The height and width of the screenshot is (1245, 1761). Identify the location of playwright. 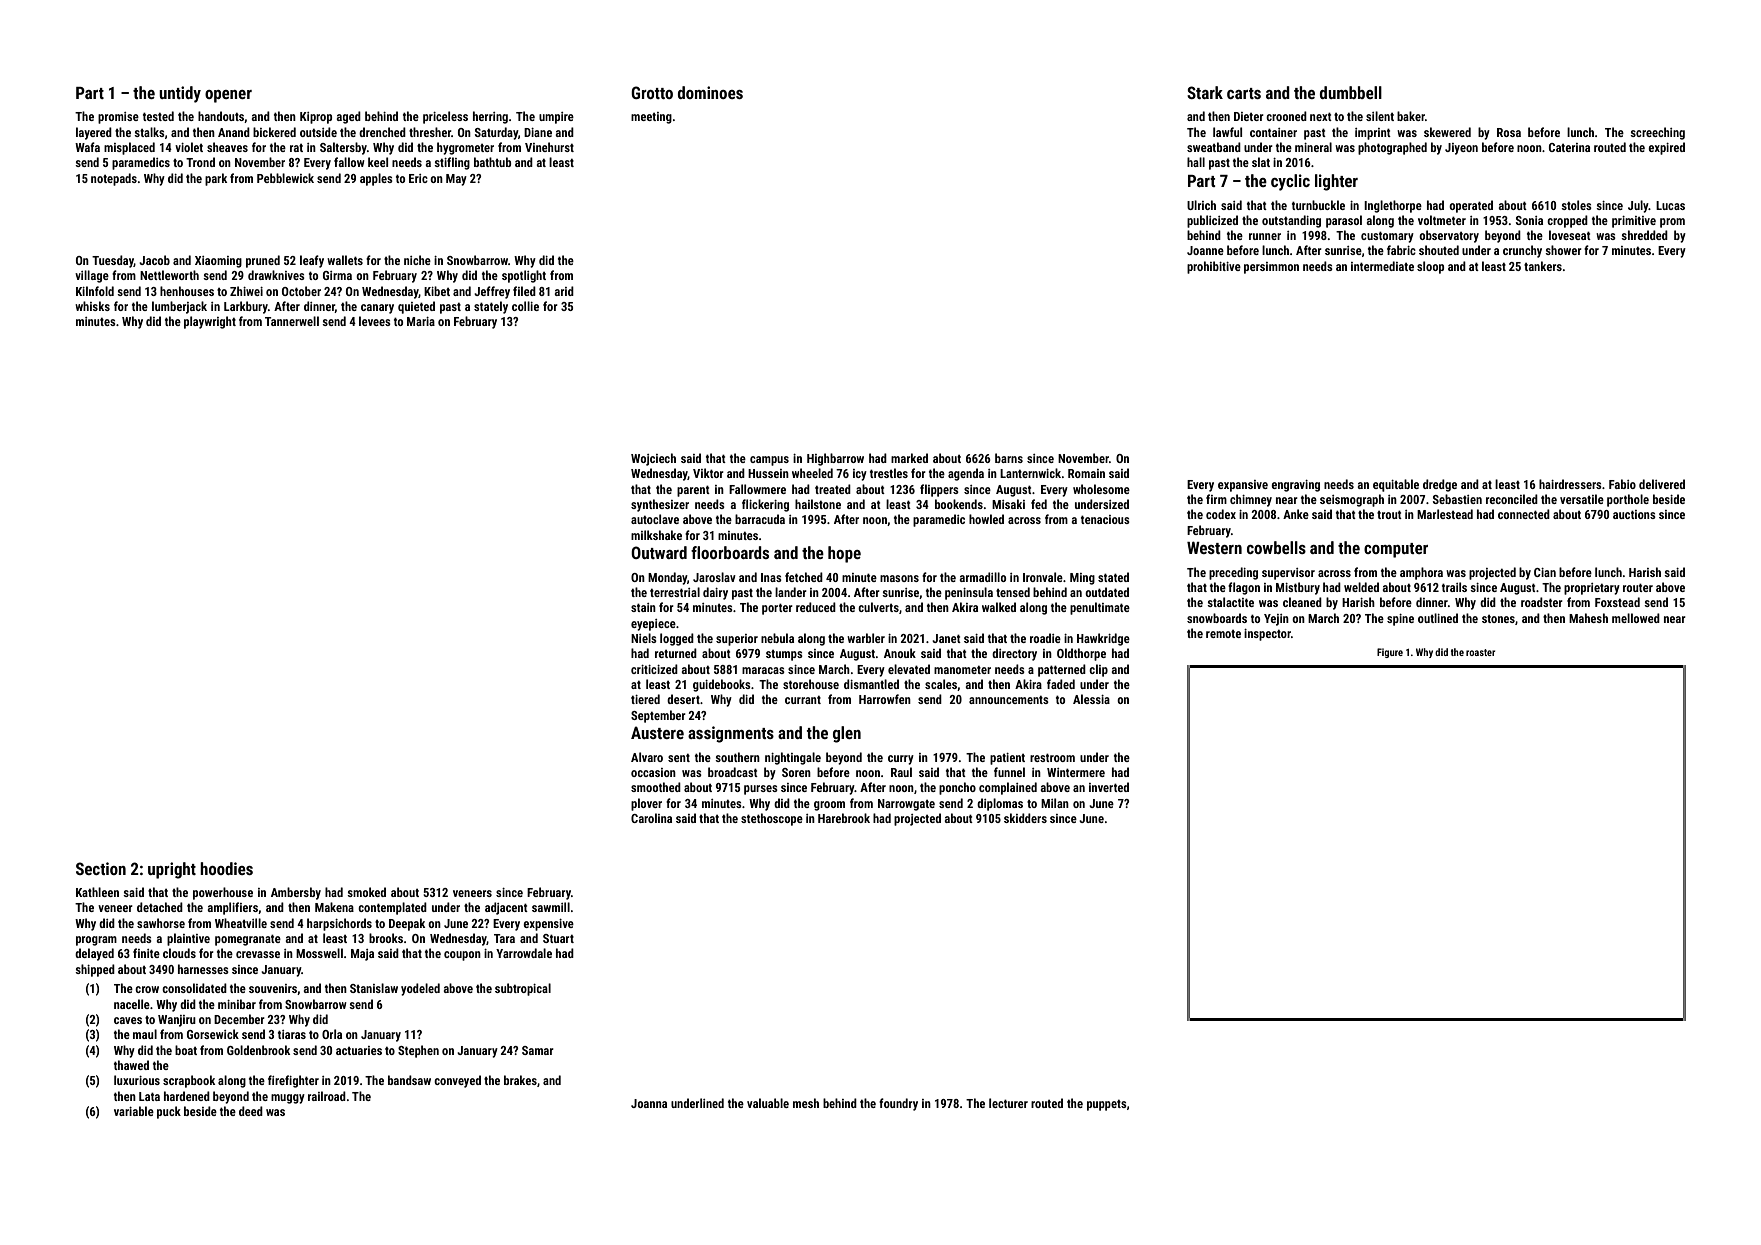
(210, 322).
